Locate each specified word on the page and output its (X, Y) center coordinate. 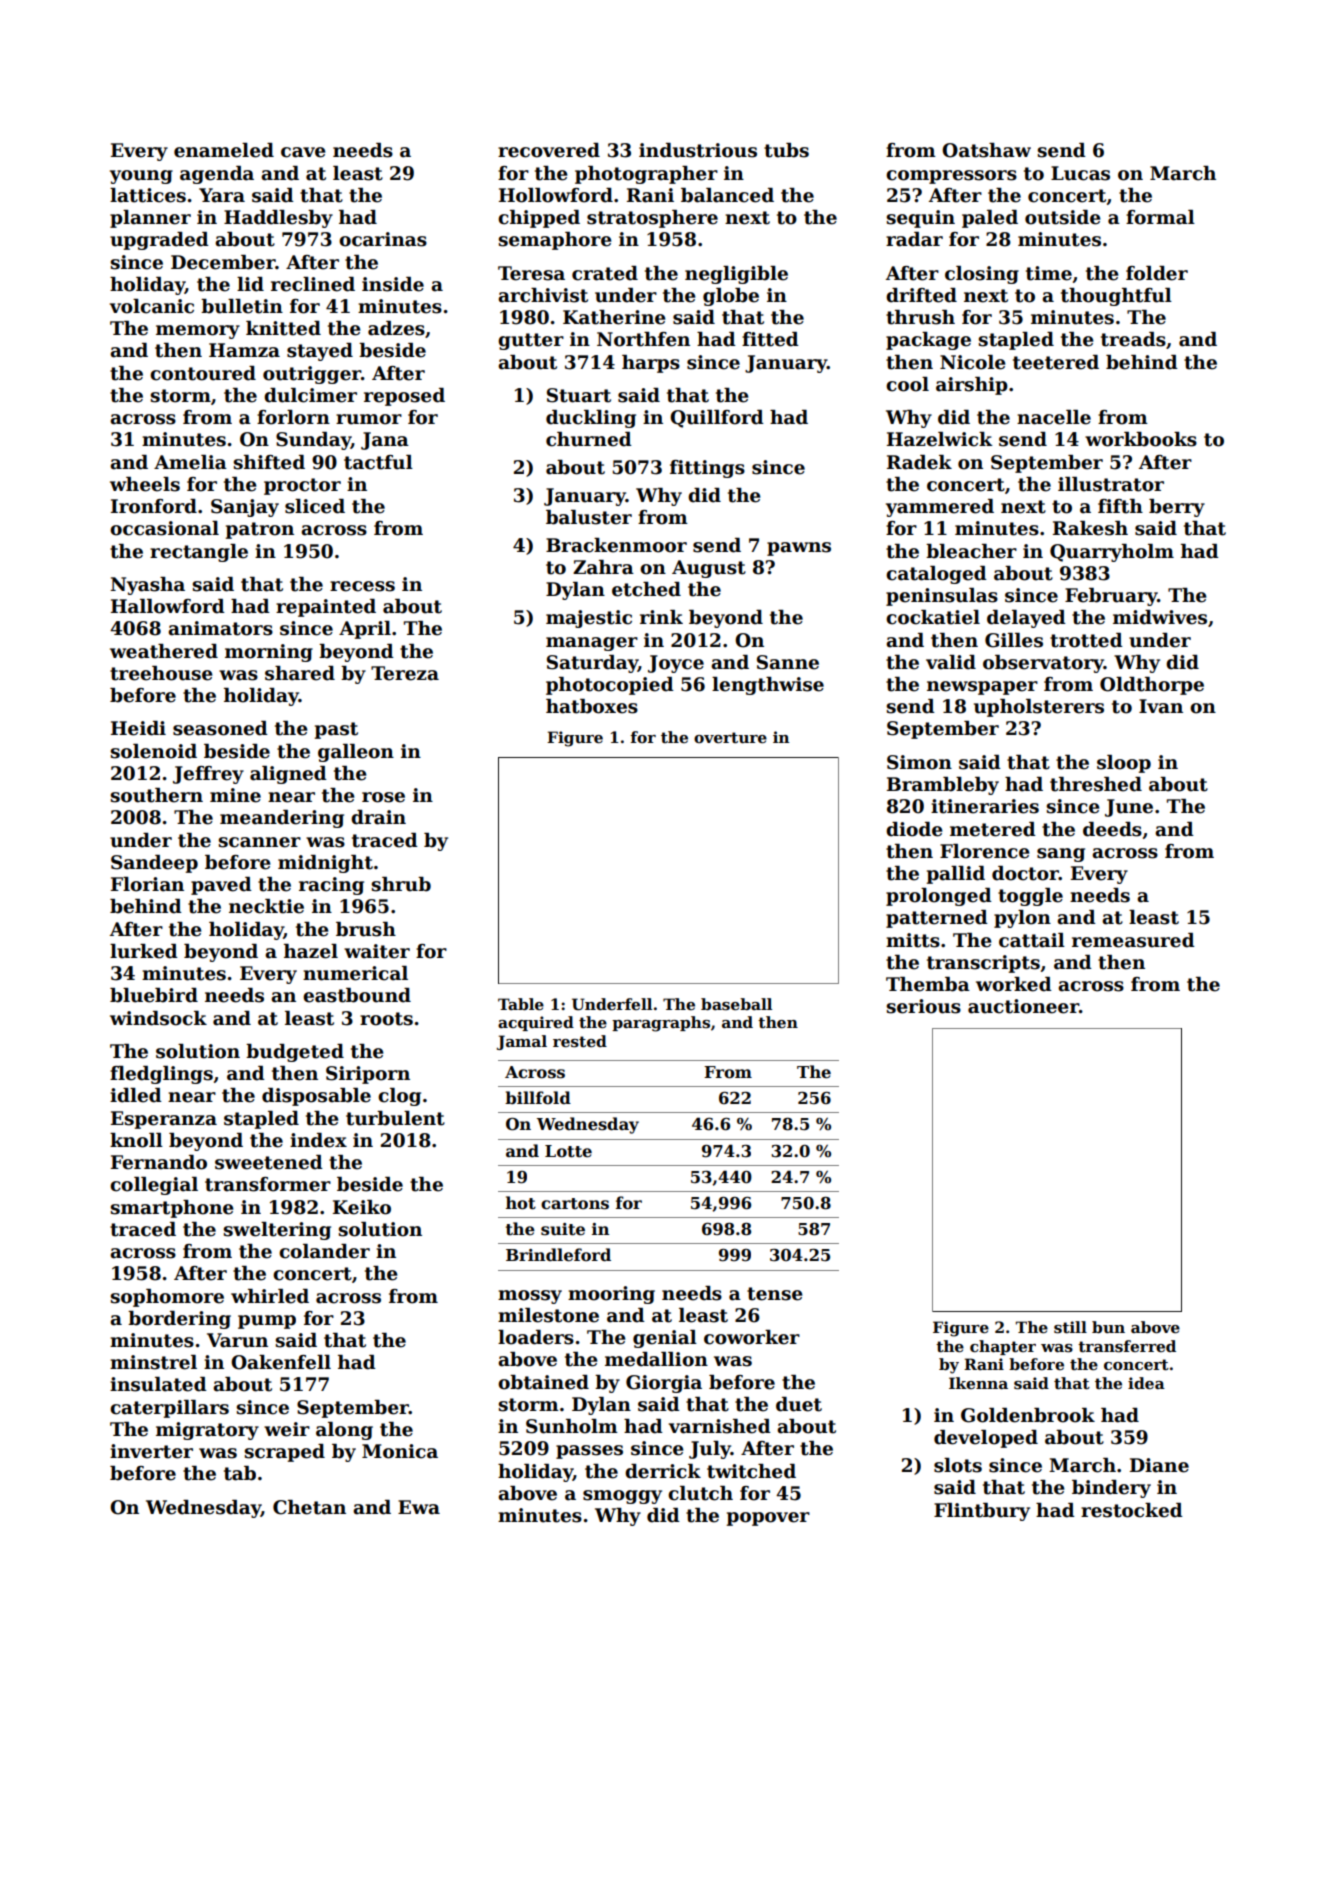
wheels (145, 484)
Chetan (309, 1507)
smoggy (622, 1497)
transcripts (983, 964)
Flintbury (982, 1512)
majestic (589, 619)
